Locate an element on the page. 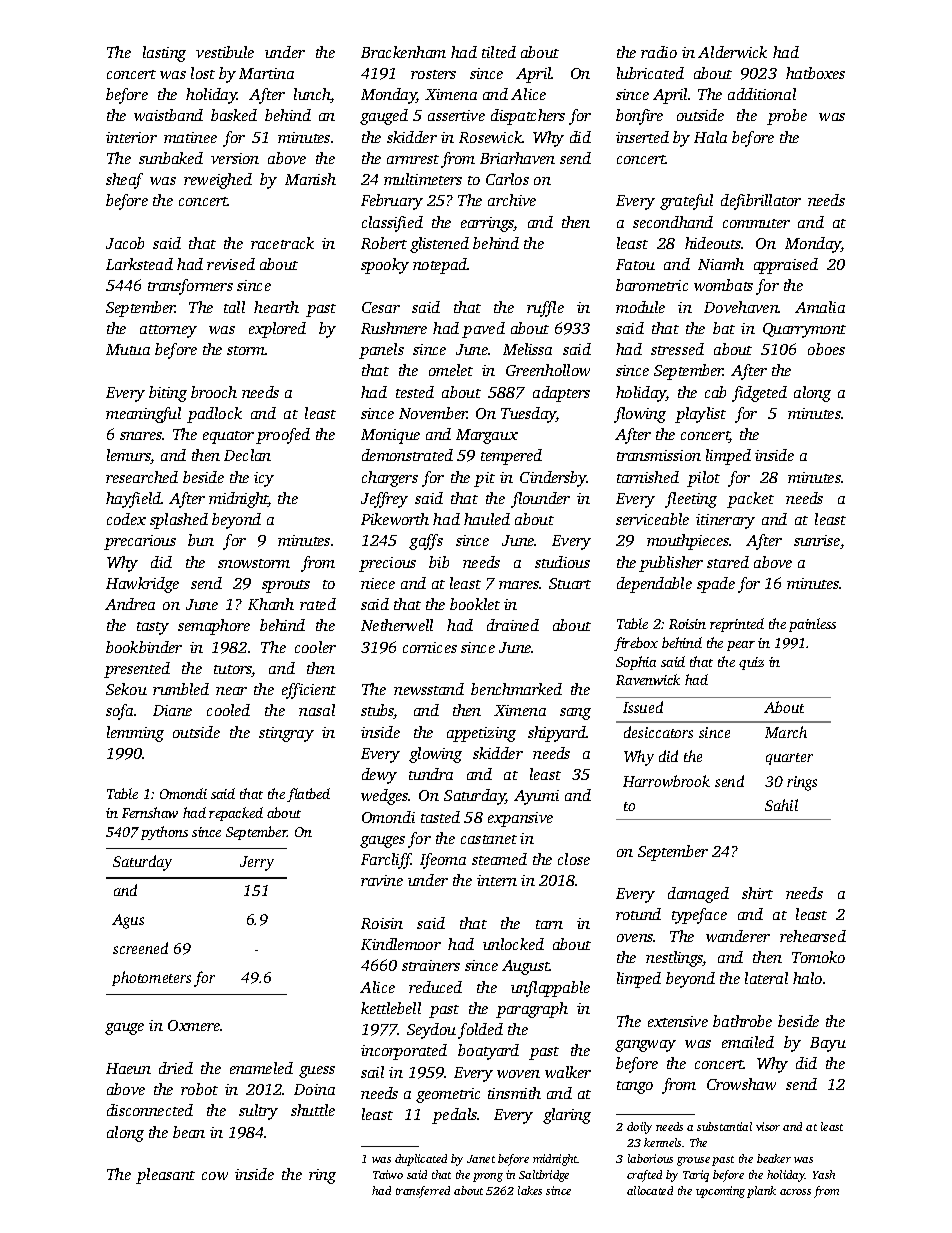 This document has height=1233, width=952. walker is located at coordinates (568, 1072).
